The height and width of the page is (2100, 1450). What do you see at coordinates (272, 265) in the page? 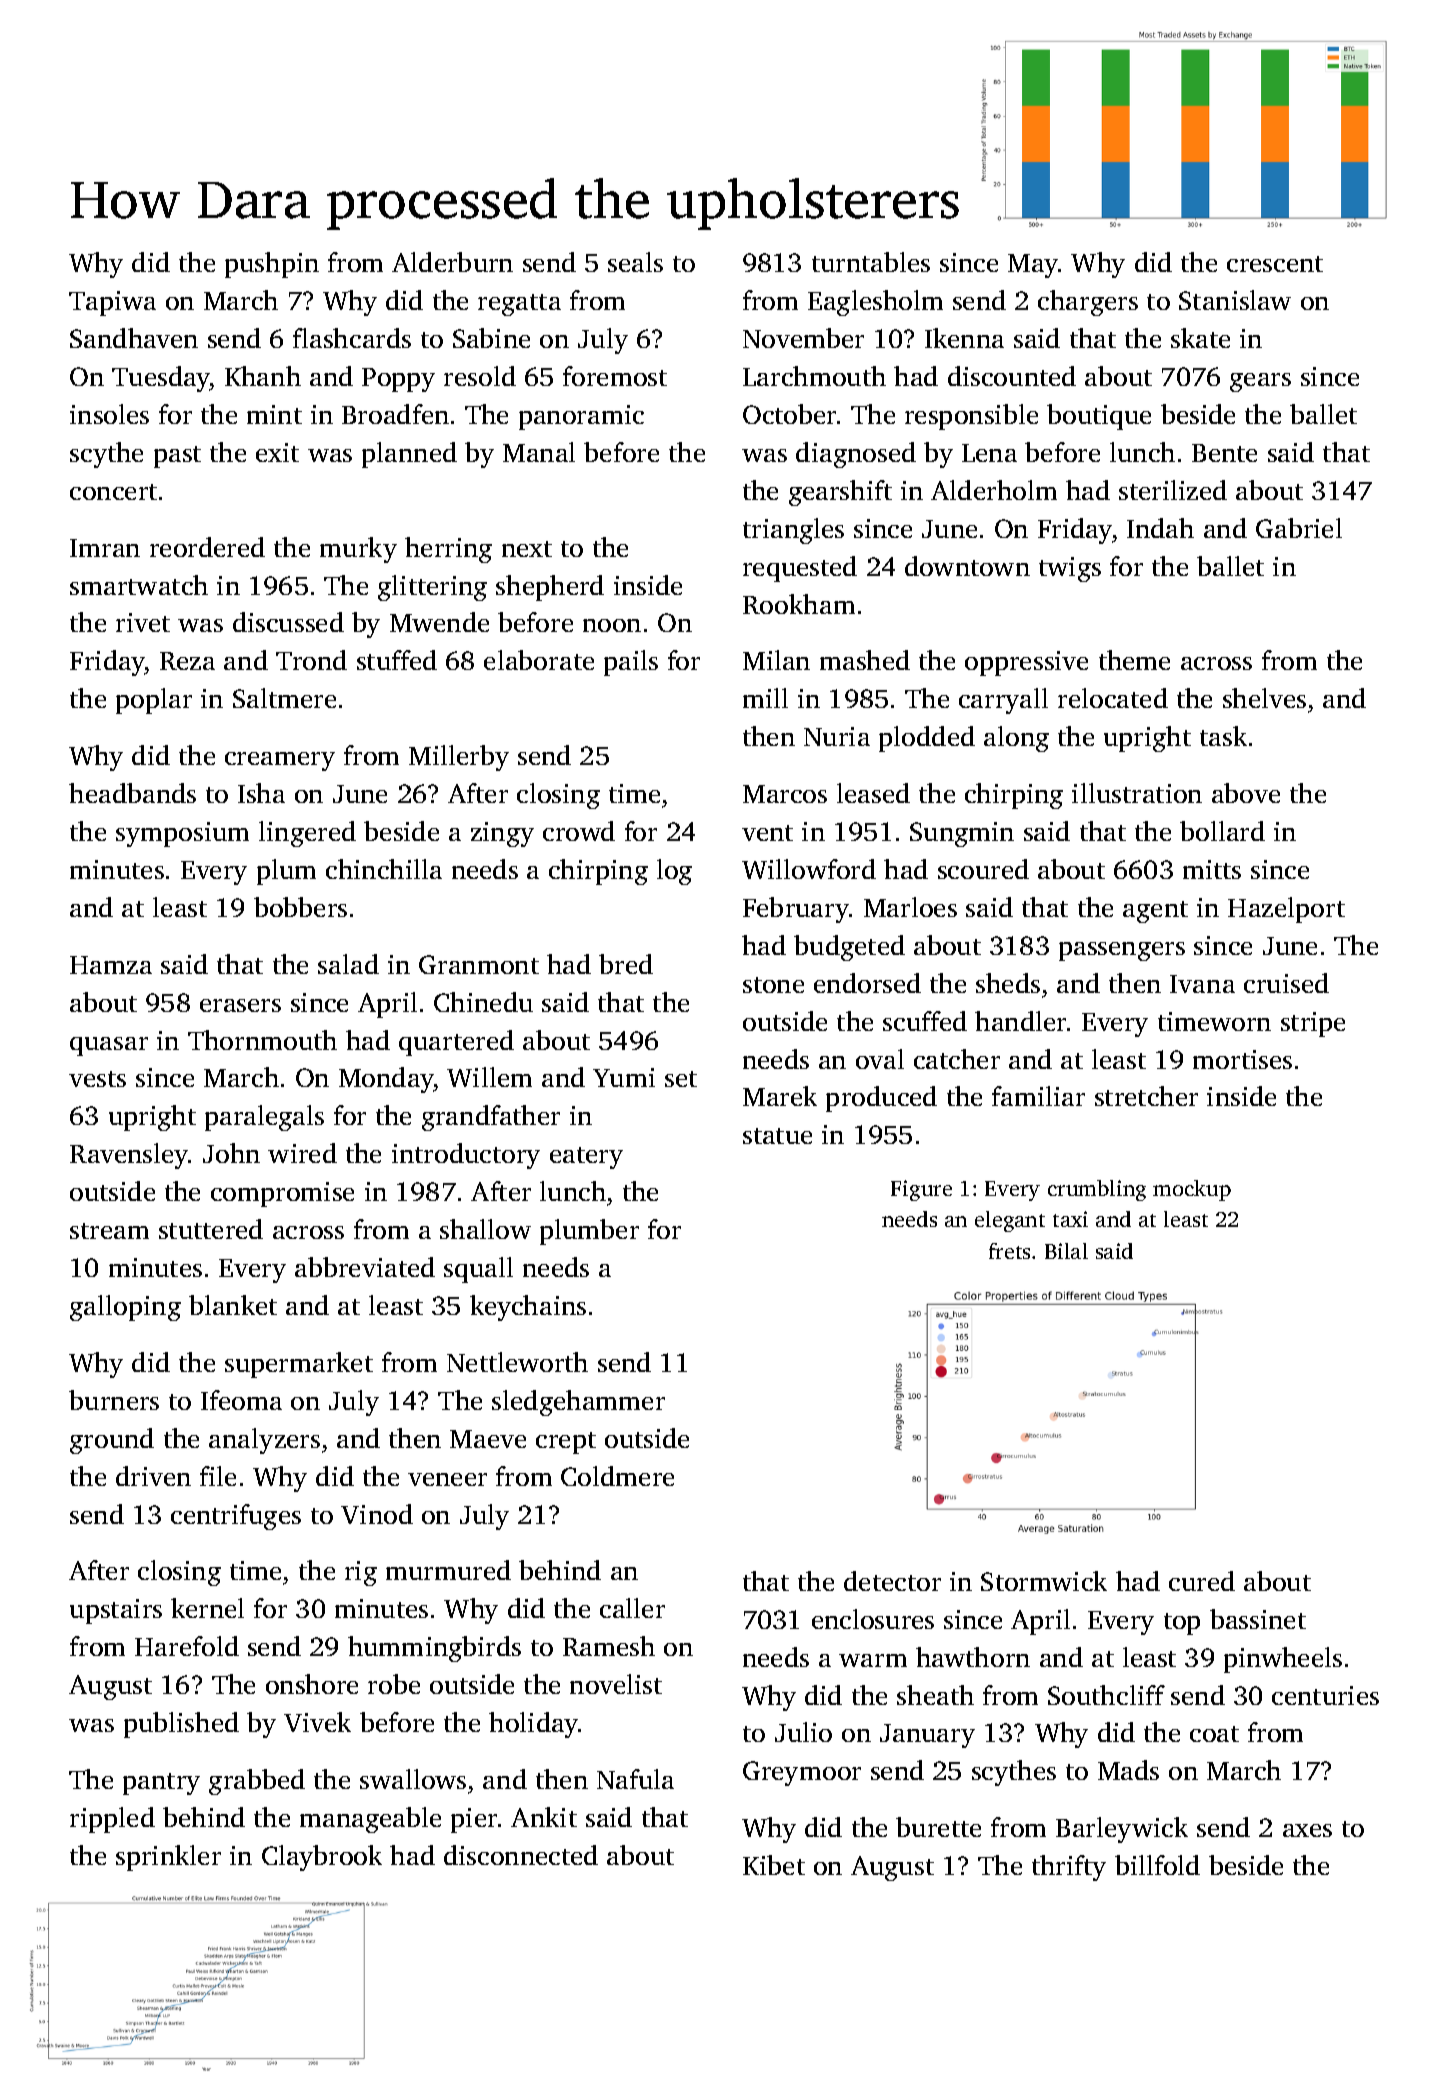
I see `pushpin` at bounding box center [272, 265].
